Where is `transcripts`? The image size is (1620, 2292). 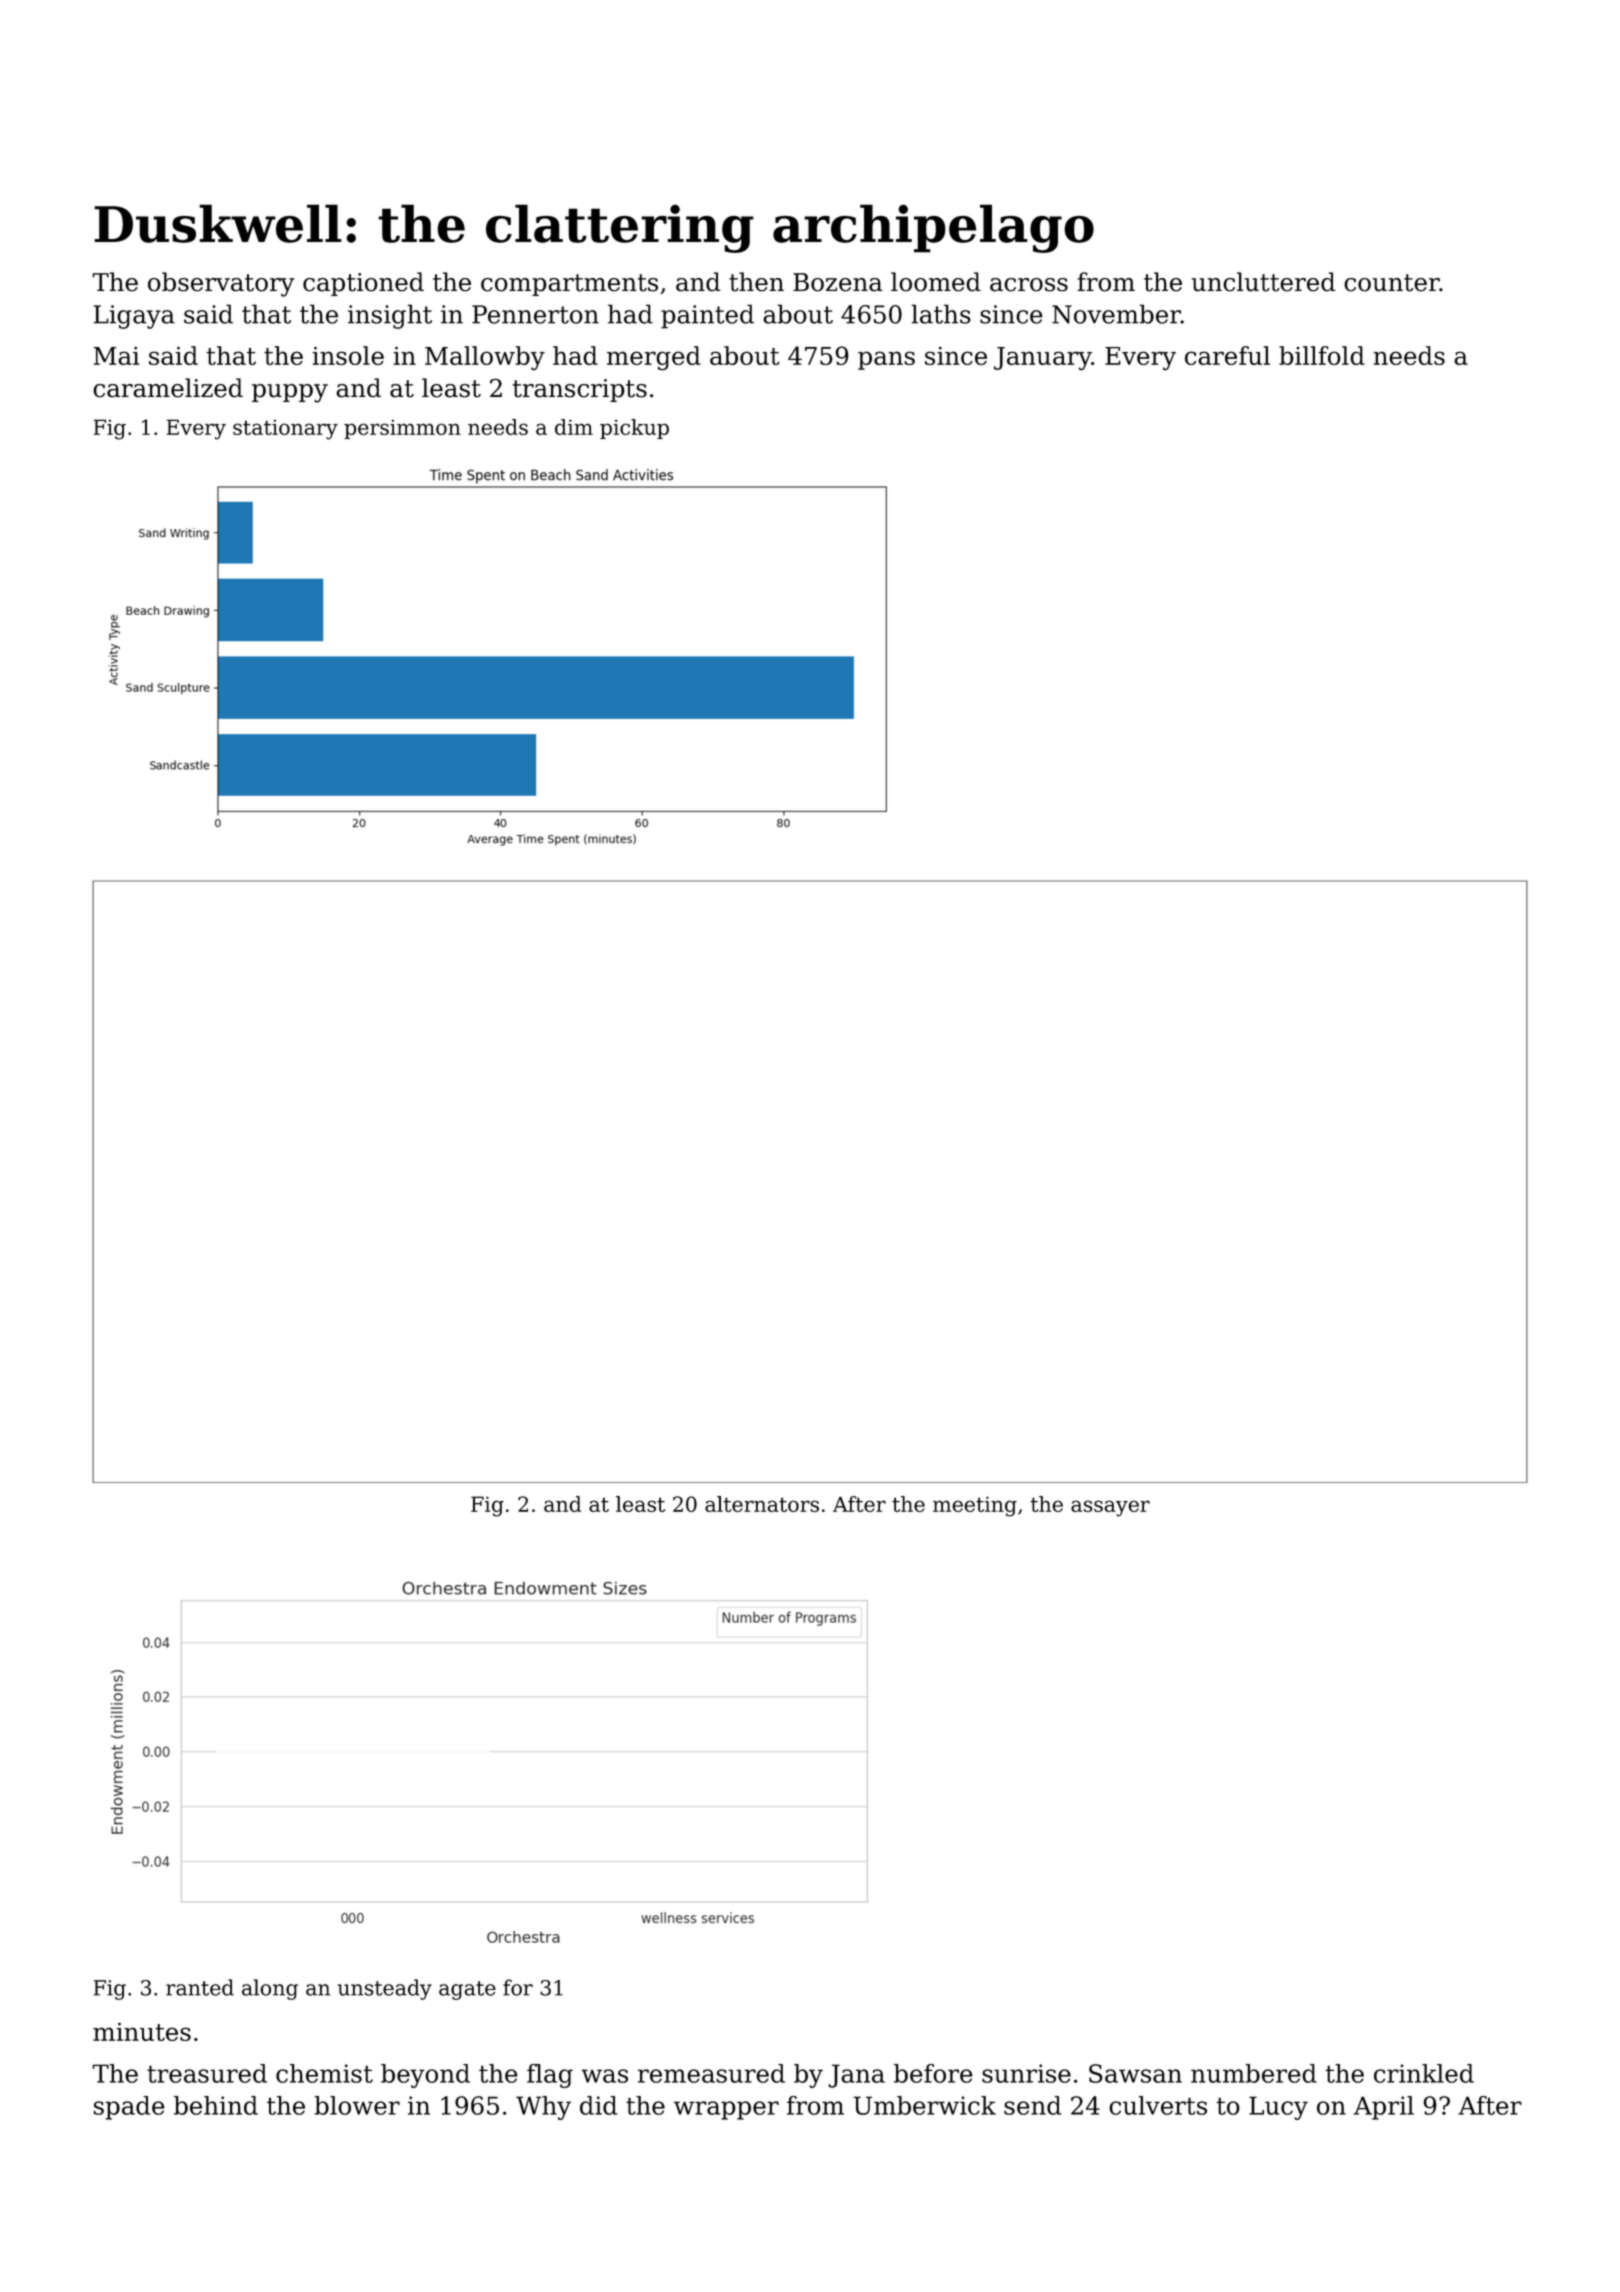 transcripts is located at coordinates (580, 390).
